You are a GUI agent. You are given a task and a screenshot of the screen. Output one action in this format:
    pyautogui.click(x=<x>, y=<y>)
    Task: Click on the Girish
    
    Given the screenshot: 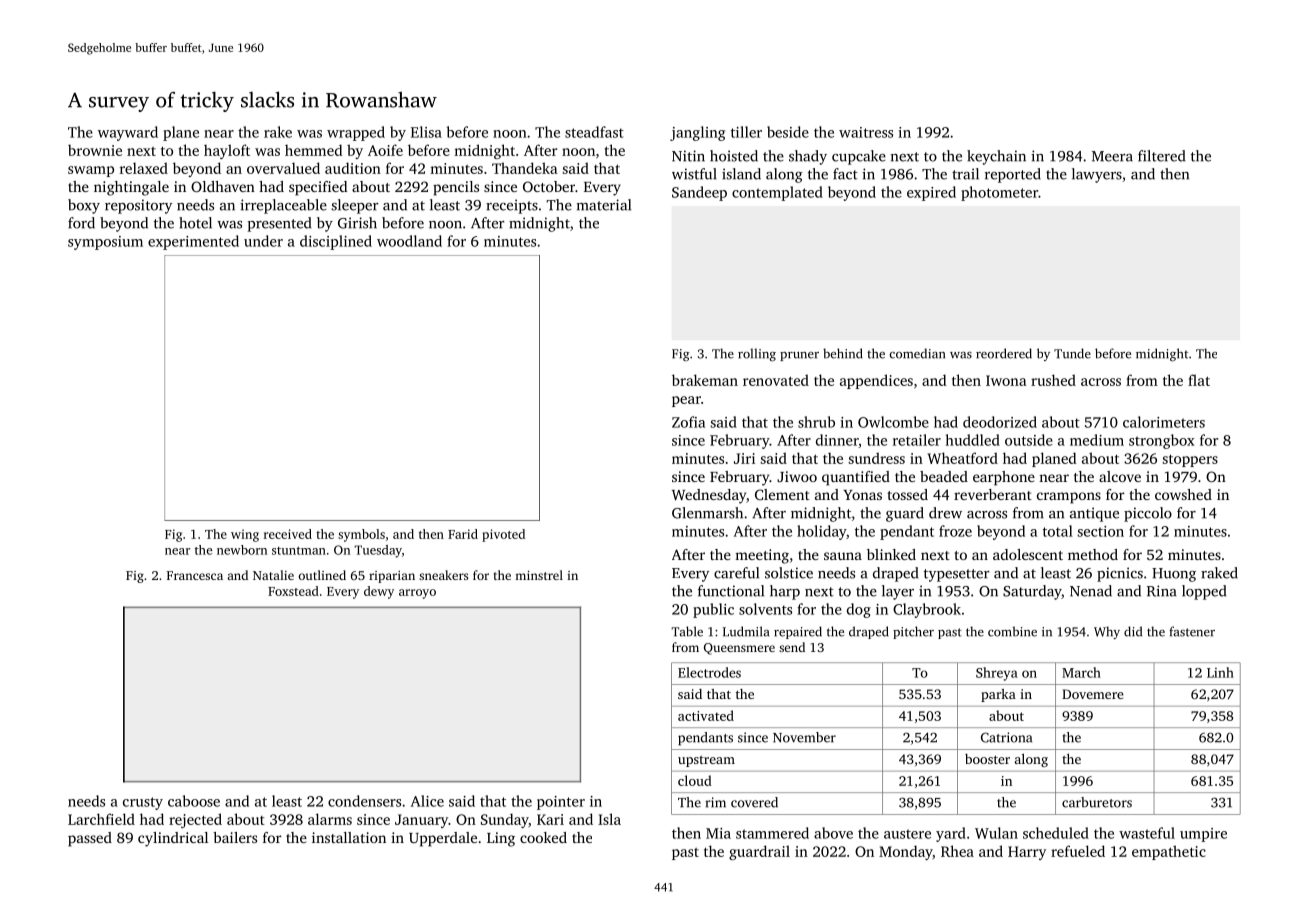 What is the action you would take?
    pyautogui.click(x=357, y=223)
